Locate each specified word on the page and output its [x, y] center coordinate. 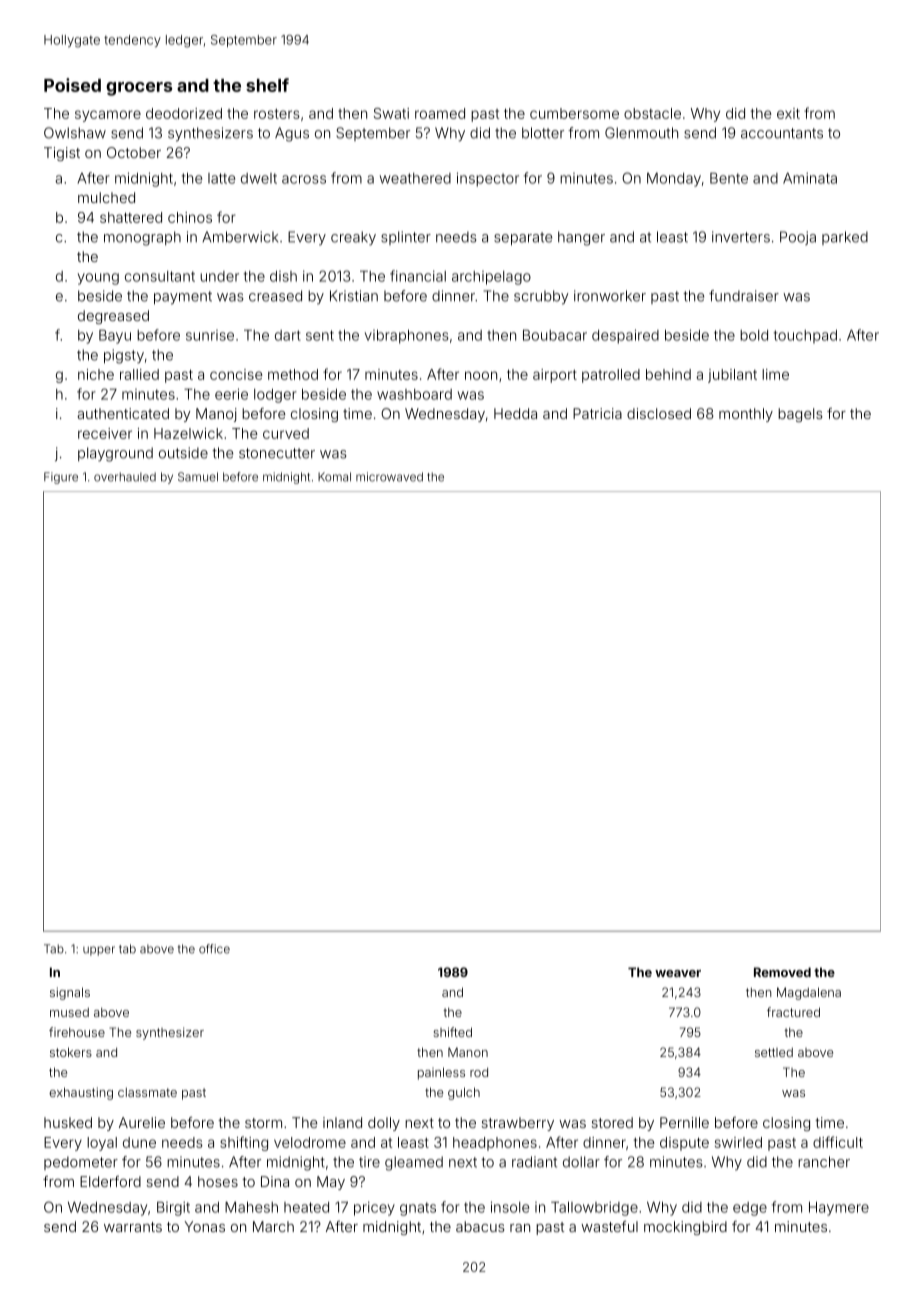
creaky [353, 238]
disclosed [659, 413]
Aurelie [142, 1122]
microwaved [389, 477]
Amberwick [240, 237]
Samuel [198, 477]
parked [845, 238]
